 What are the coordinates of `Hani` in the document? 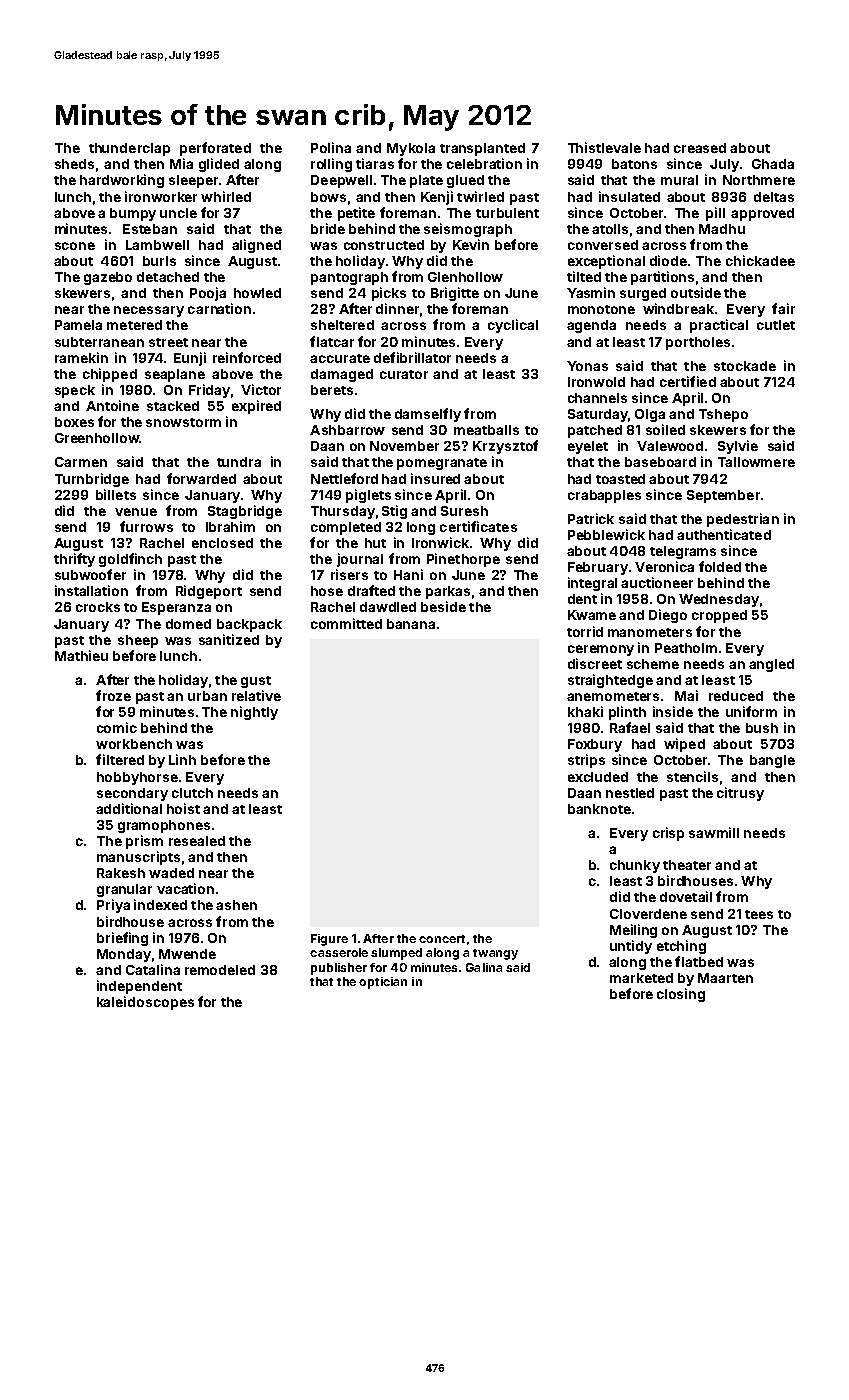 It's located at (408, 574).
